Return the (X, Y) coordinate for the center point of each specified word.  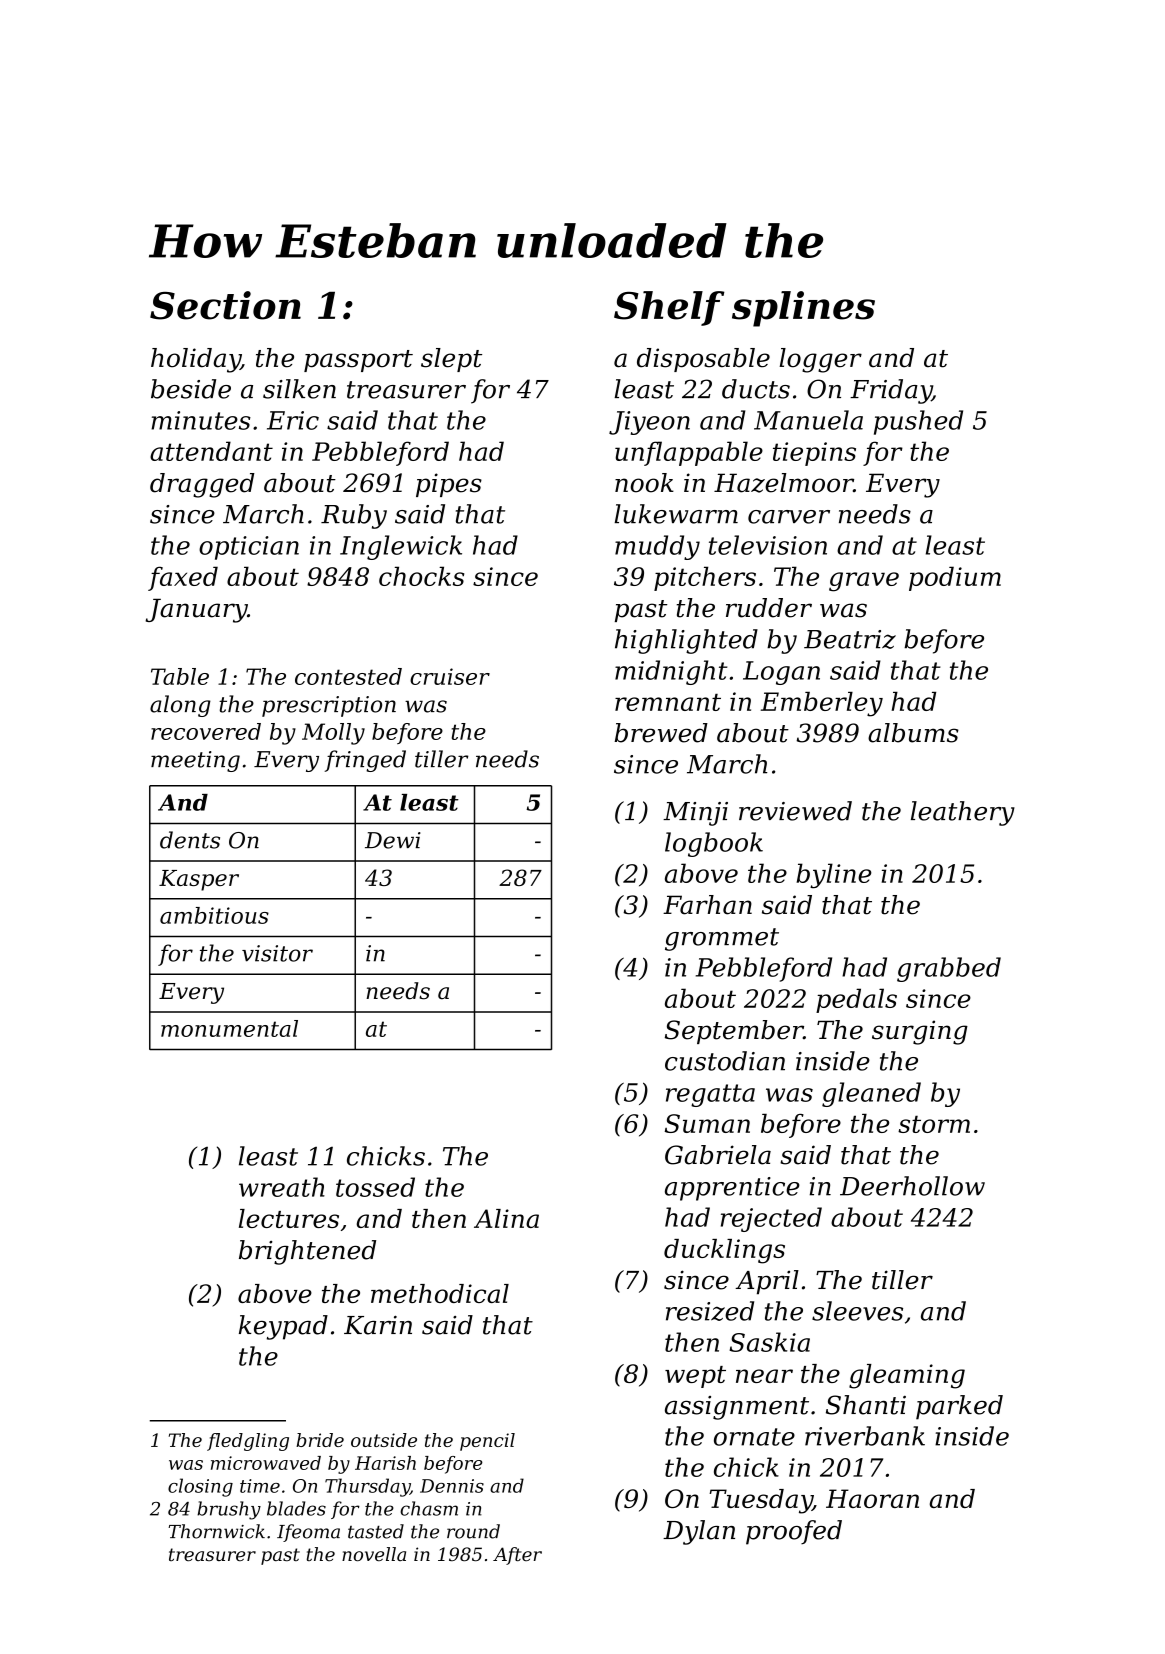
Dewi (393, 840)
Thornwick (216, 1531)
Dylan (699, 1532)
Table (180, 676)
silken (299, 389)
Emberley (822, 704)
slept (451, 360)
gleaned (871, 1094)
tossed (375, 1187)
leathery (963, 813)
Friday (891, 391)
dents (190, 840)
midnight (671, 672)
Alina (506, 1218)
